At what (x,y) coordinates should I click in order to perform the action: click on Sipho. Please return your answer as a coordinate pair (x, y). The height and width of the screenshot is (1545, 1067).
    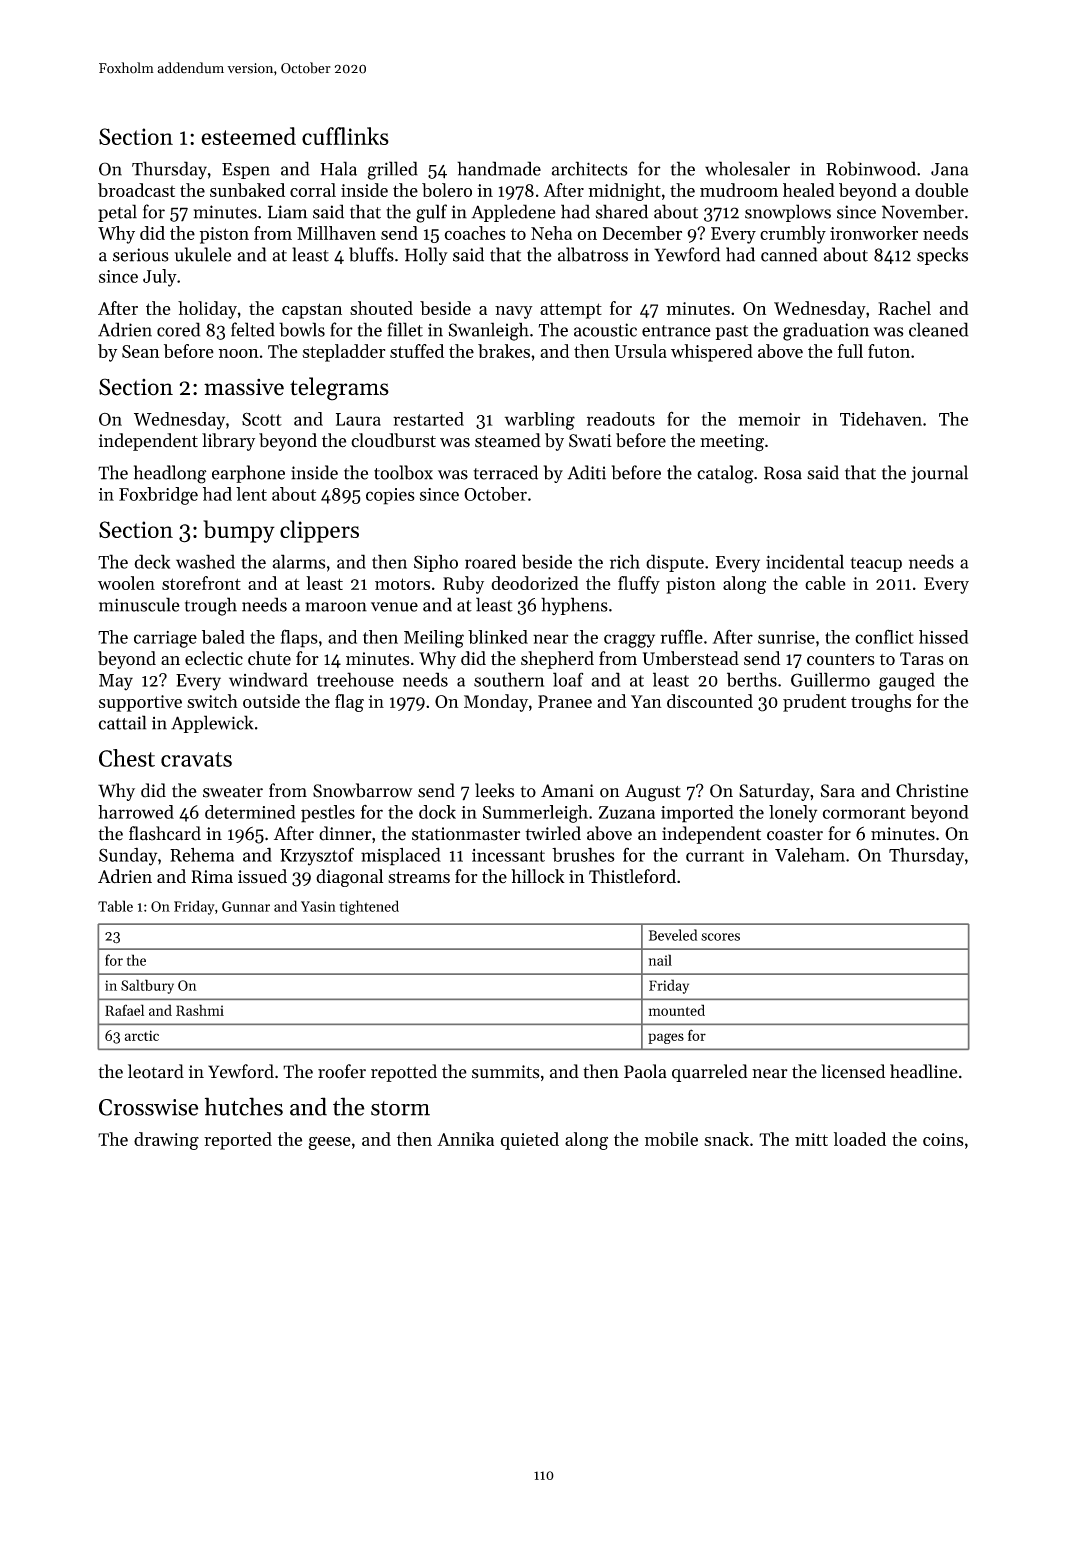
    Looking at the image, I should click on (436, 563).
